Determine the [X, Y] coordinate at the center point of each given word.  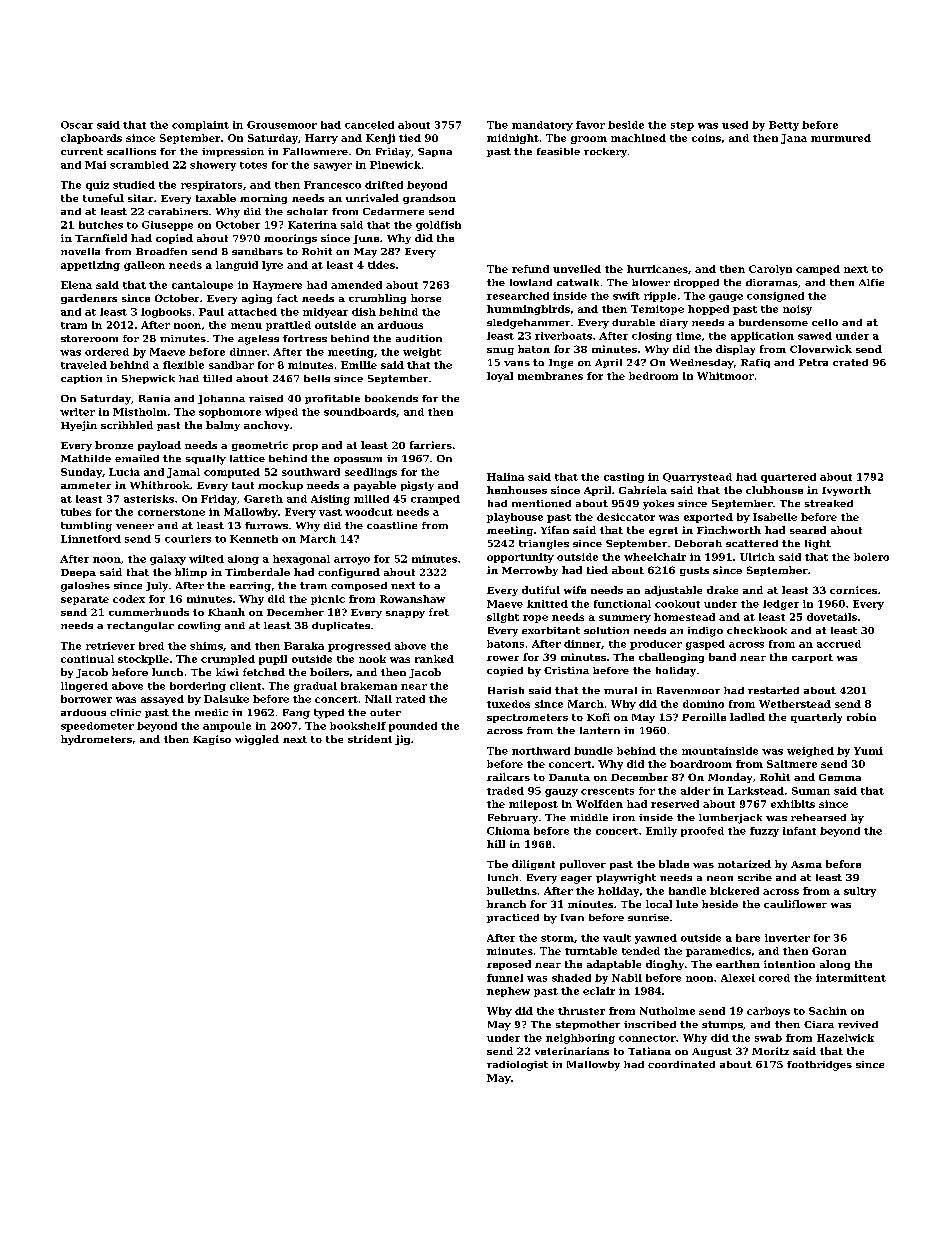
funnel [505, 978]
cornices [853, 590]
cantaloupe [202, 286]
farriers [431, 445]
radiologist [517, 1066]
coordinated [681, 1064]
